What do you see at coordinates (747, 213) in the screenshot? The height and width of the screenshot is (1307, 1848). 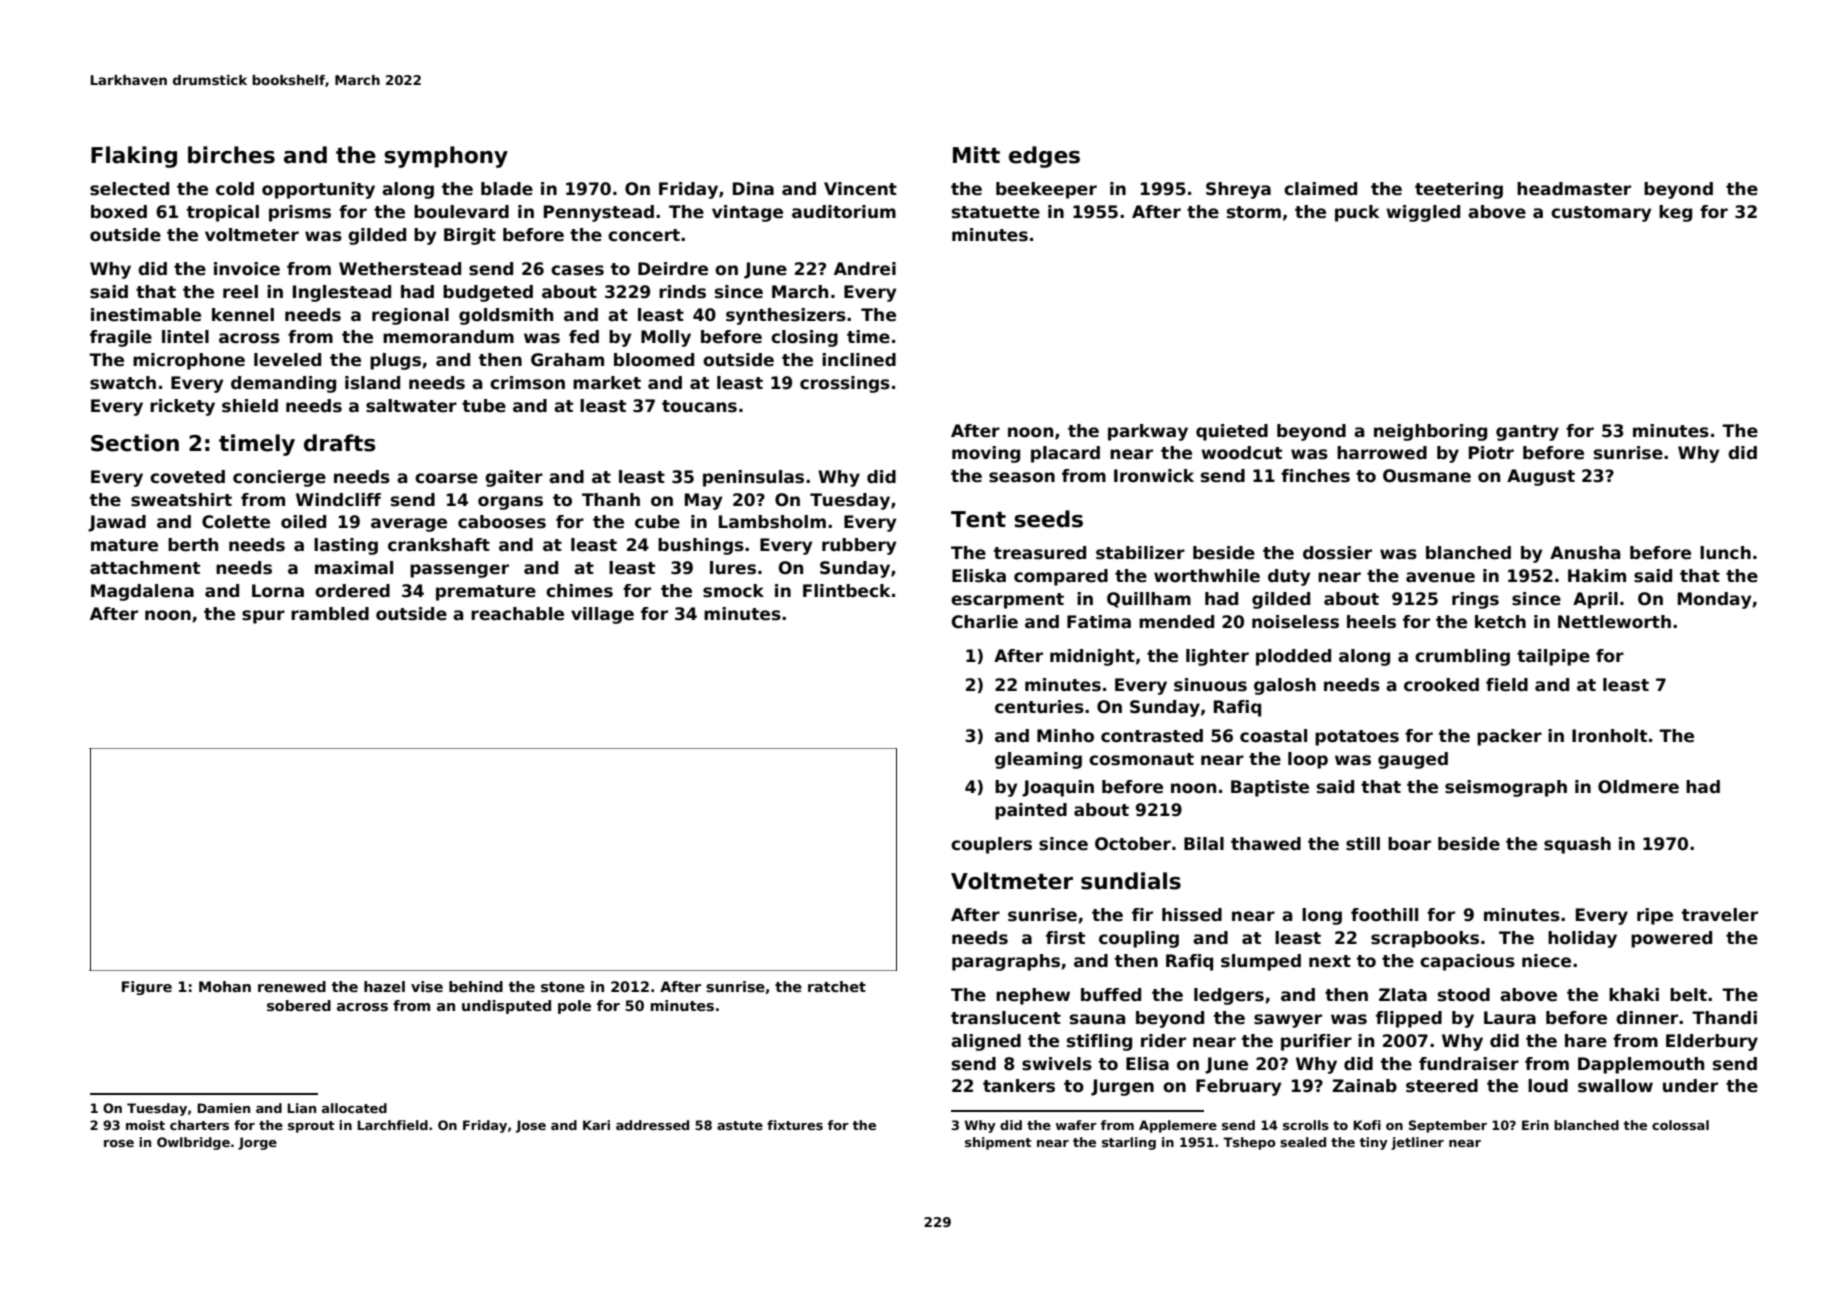 I see `vintage` at bounding box center [747, 213].
